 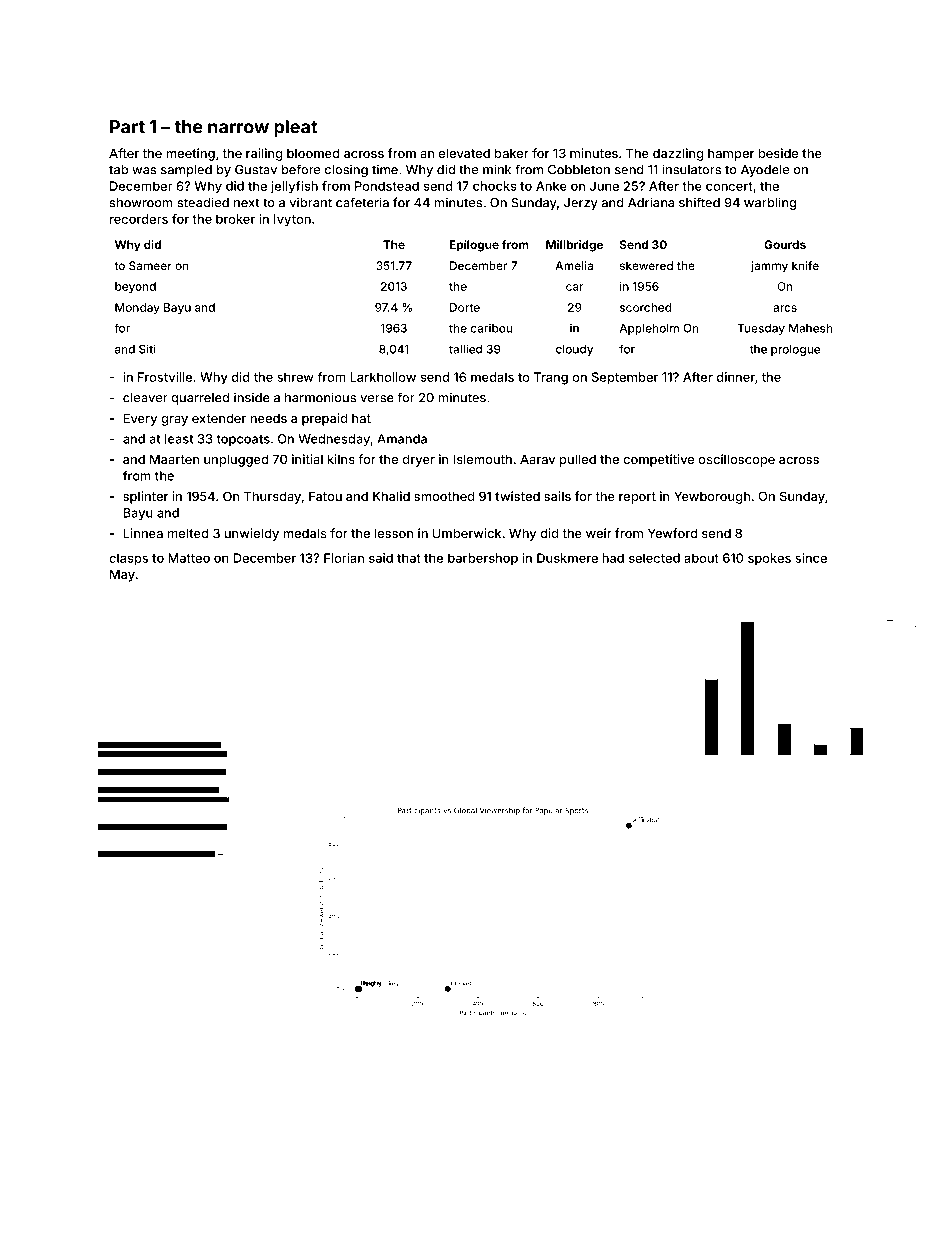 What do you see at coordinates (135, 287) in the image?
I see `beyond` at bounding box center [135, 287].
